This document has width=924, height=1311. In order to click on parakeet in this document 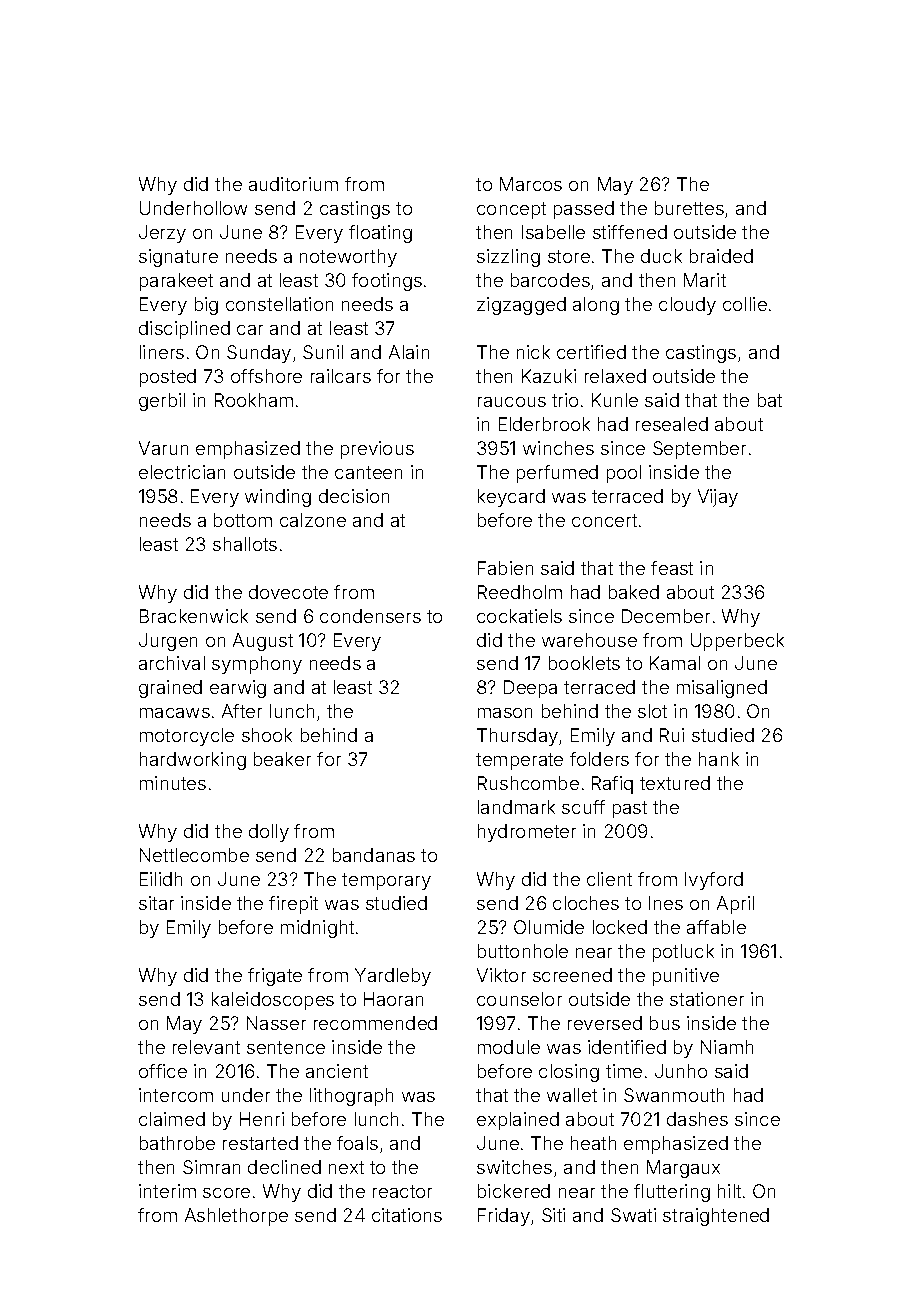, I will do `click(176, 282)`.
